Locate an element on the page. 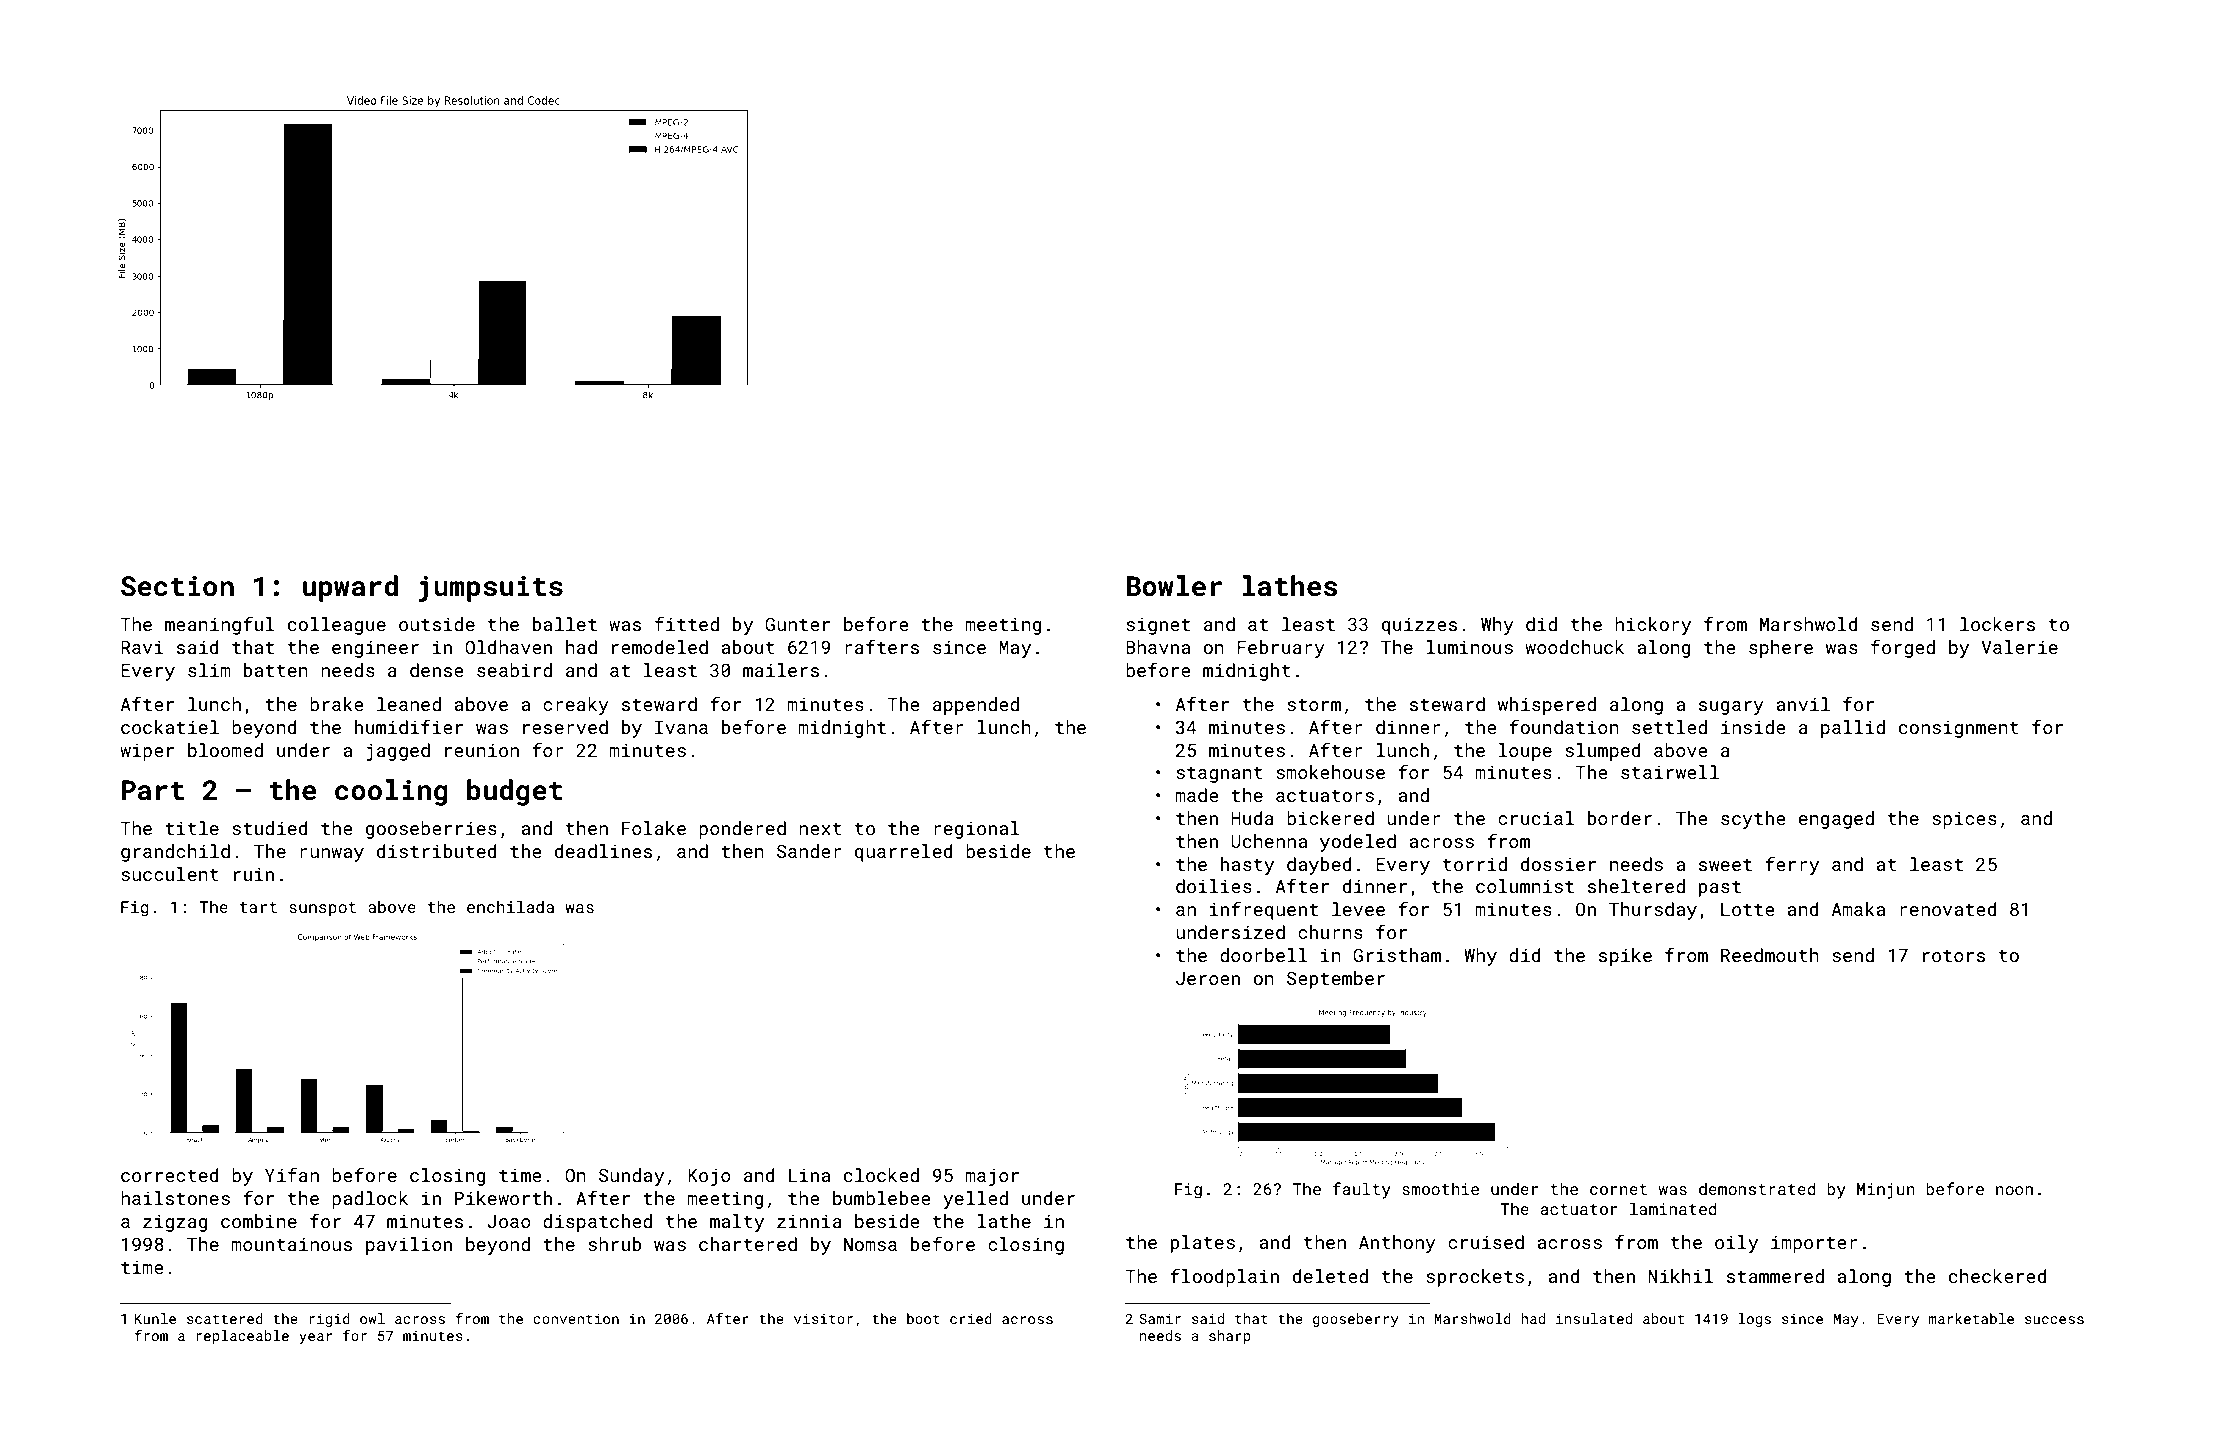 The image size is (2213, 1432). hickory is located at coordinates (1653, 626).
